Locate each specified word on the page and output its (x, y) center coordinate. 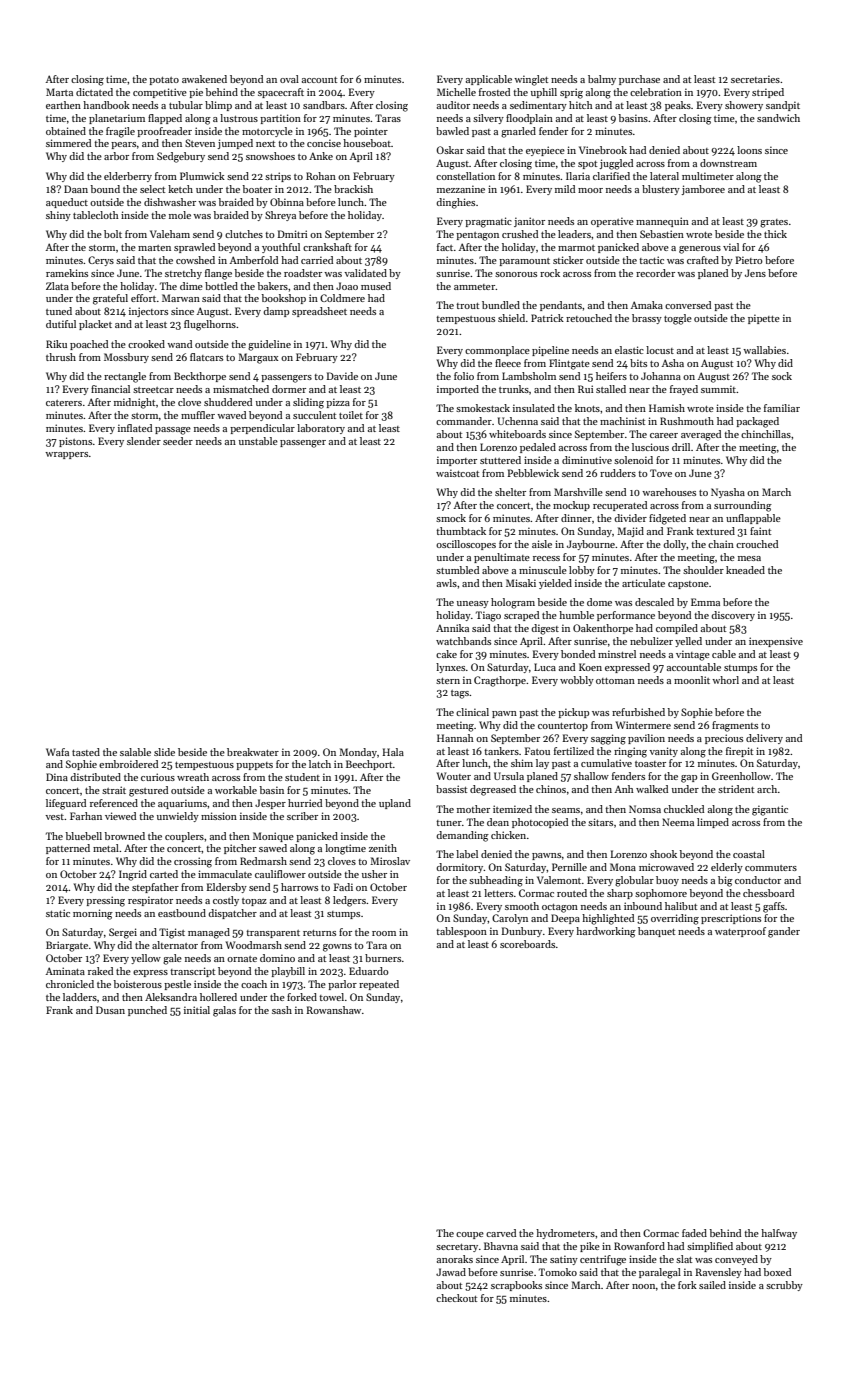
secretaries (755, 79)
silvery (488, 119)
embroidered (128, 764)
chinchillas (766, 434)
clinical (472, 712)
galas (224, 1011)
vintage (693, 655)
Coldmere (342, 298)
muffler (198, 415)
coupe (470, 1235)
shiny (58, 216)
